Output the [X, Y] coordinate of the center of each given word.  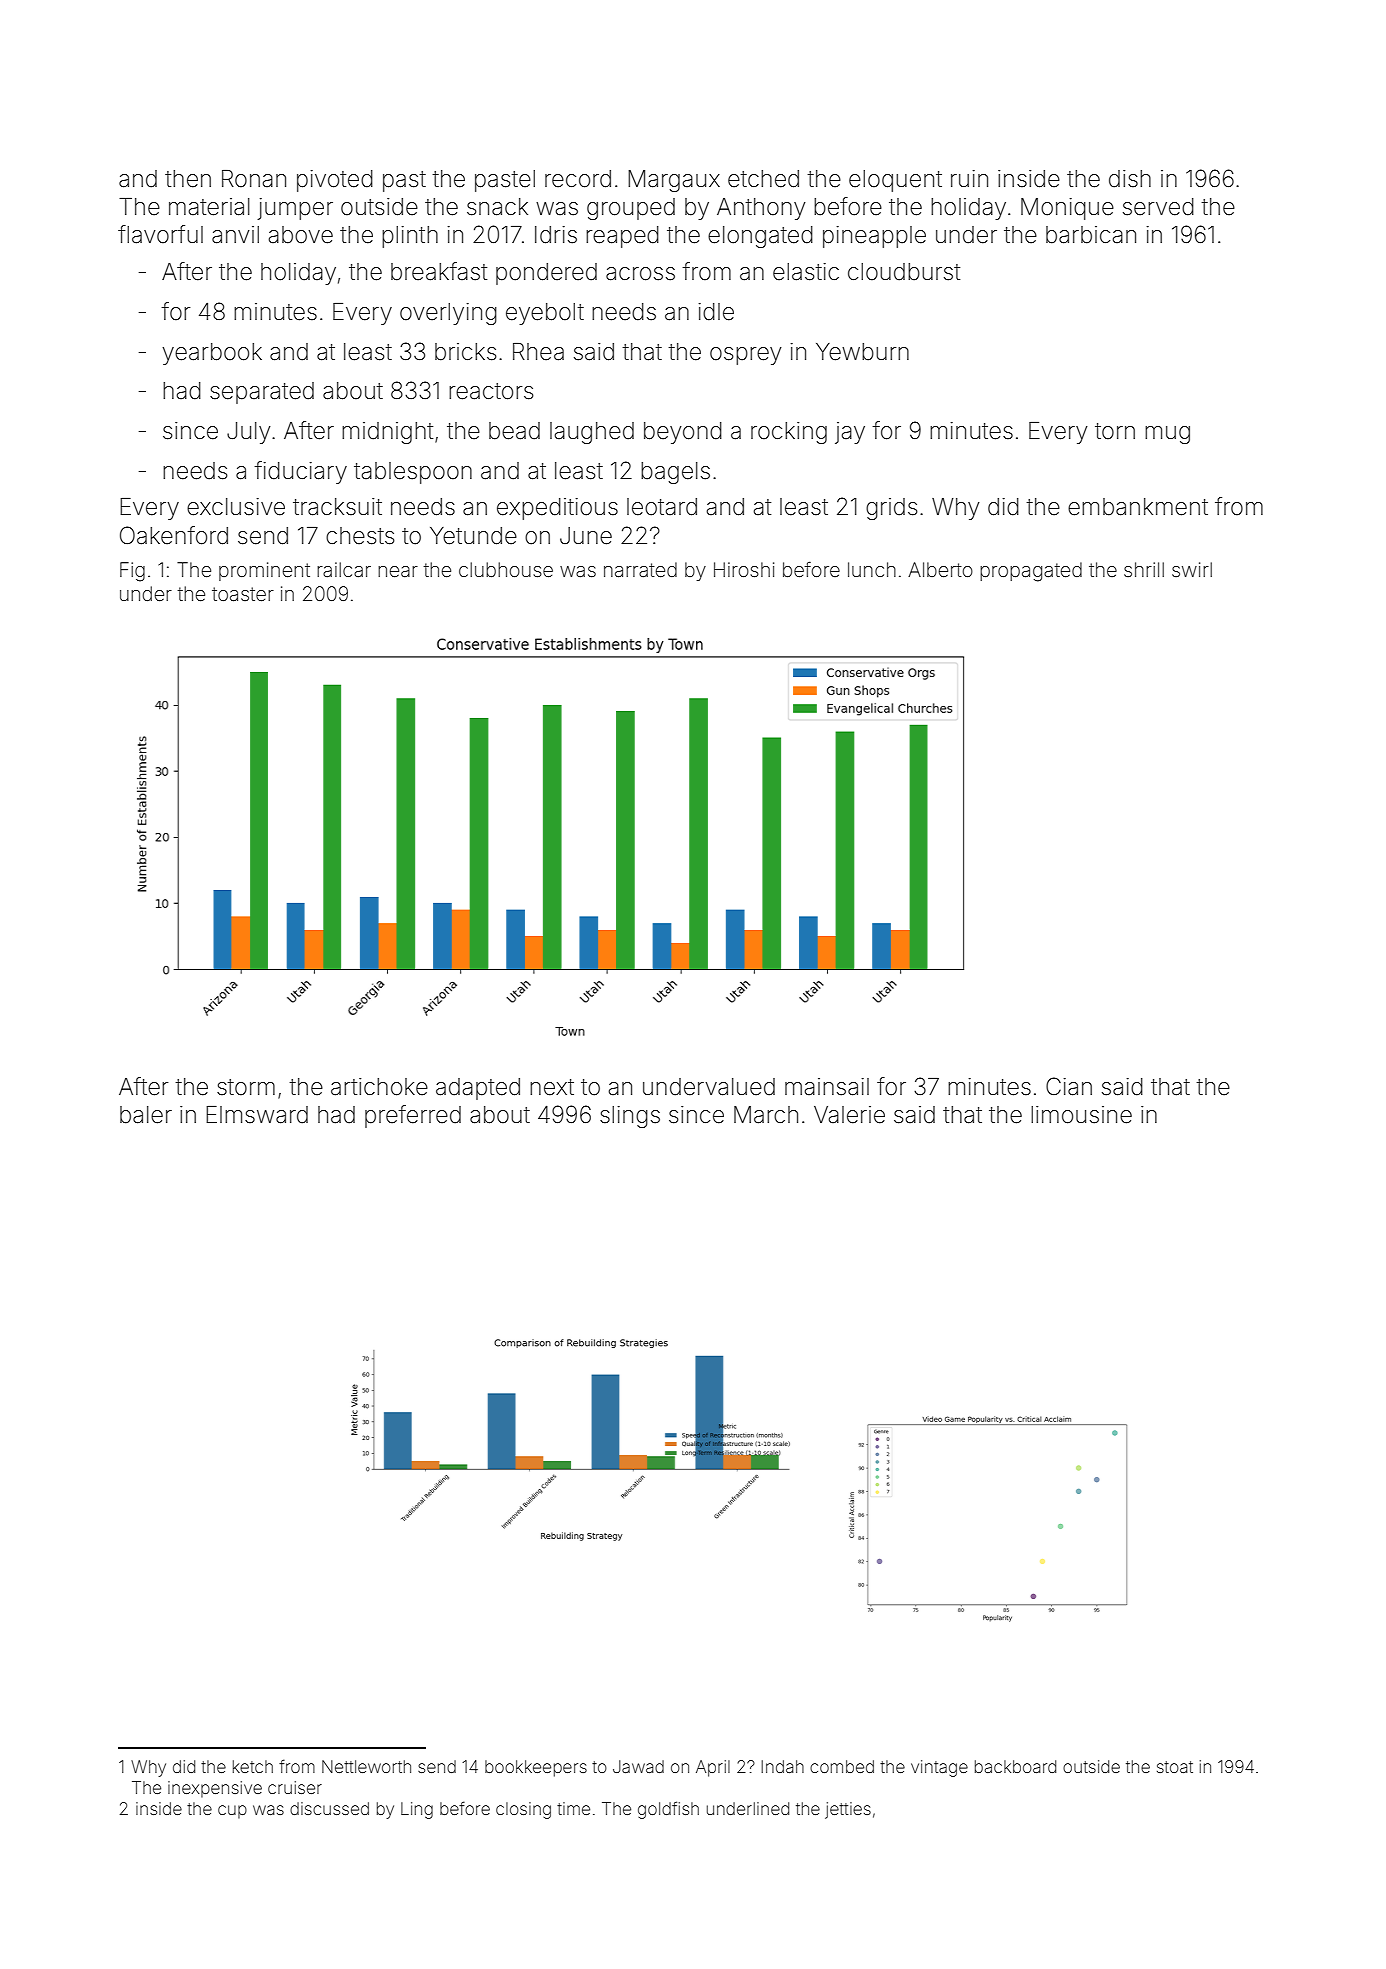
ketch [253, 1766]
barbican [1091, 235]
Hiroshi [744, 569]
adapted [478, 1089]
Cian [1069, 1086]
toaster [243, 594]
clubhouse [506, 569]
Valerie [849, 1115]
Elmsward [257, 1115]
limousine [1081, 1115]
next [552, 1087]
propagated [1031, 572]
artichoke [379, 1087]
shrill [1144, 569]
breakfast [439, 271]
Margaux [674, 181]
